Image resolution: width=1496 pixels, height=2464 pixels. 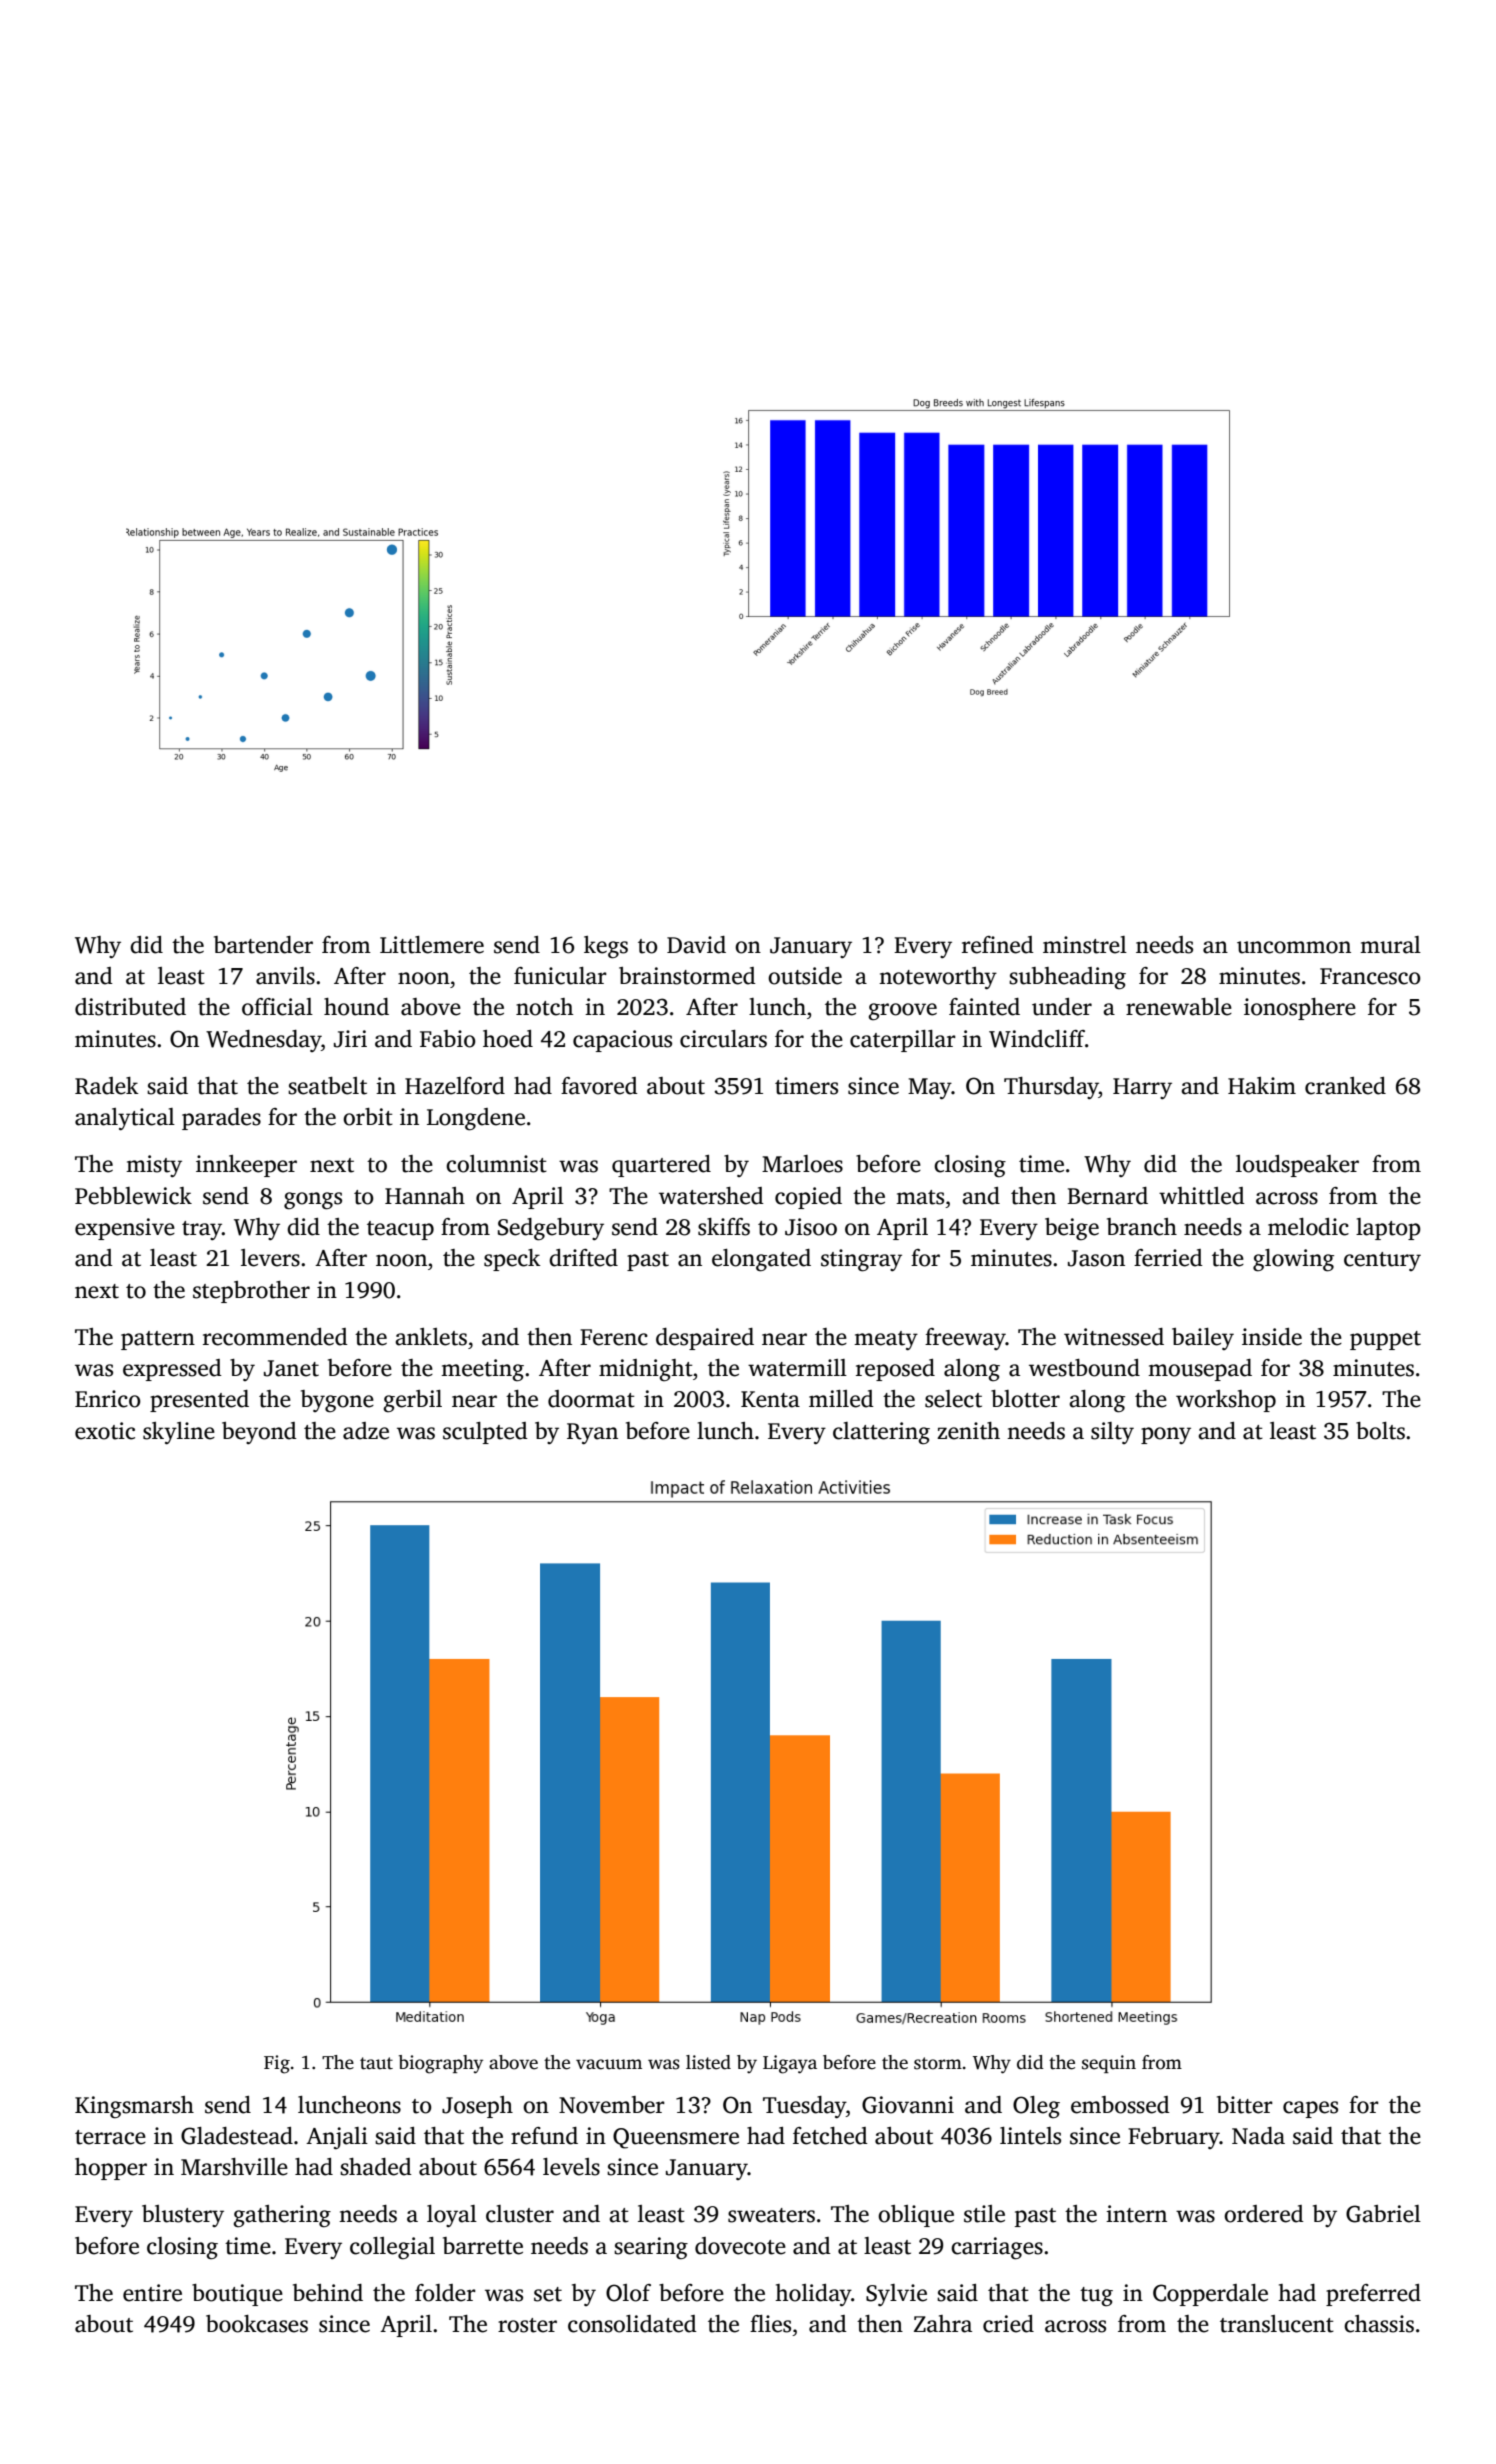 What do you see at coordinates (1388, 1229) in the image?
I see `laptop` at bounding box center [1388, 1229].
